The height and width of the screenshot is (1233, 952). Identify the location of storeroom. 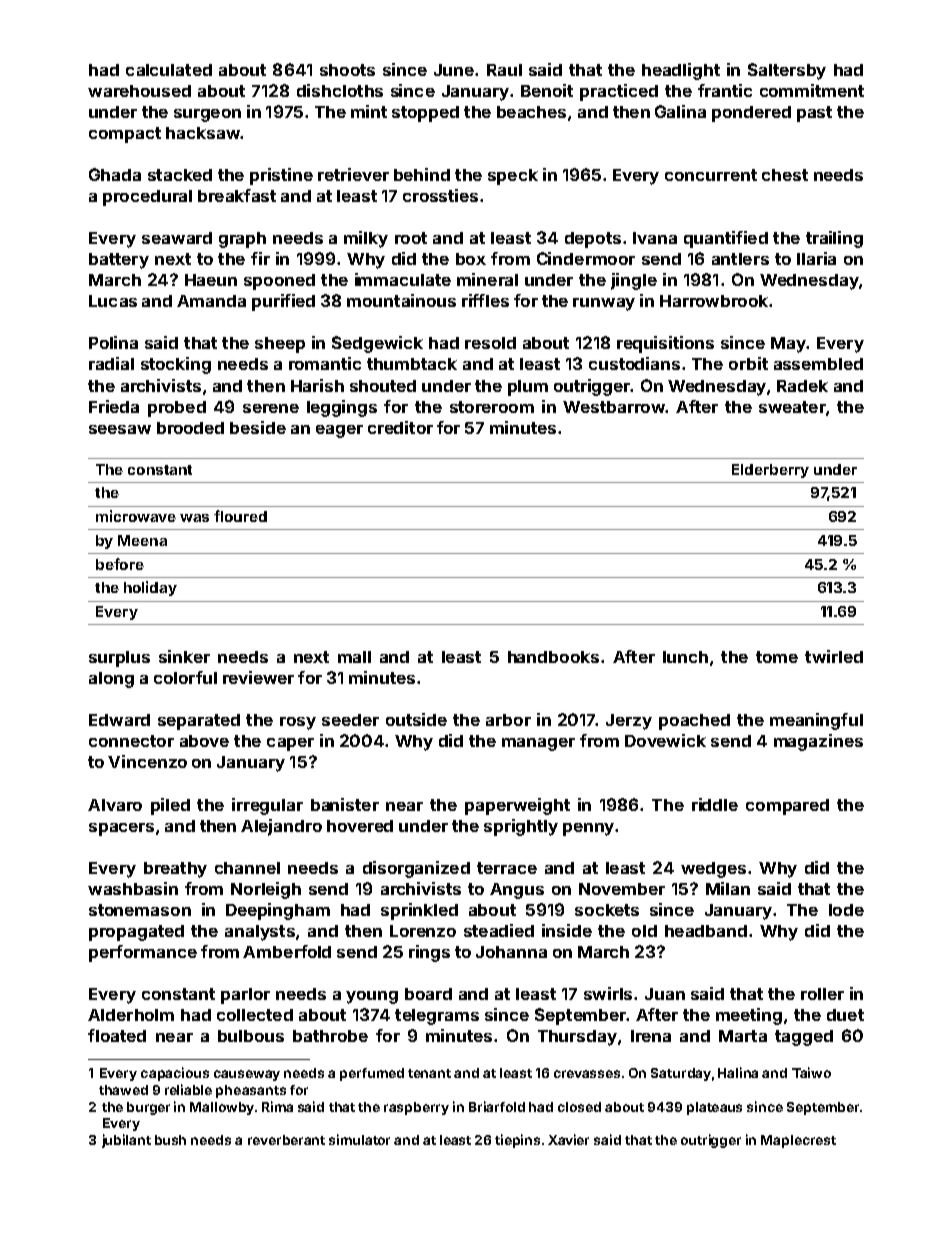
(492, 407).
